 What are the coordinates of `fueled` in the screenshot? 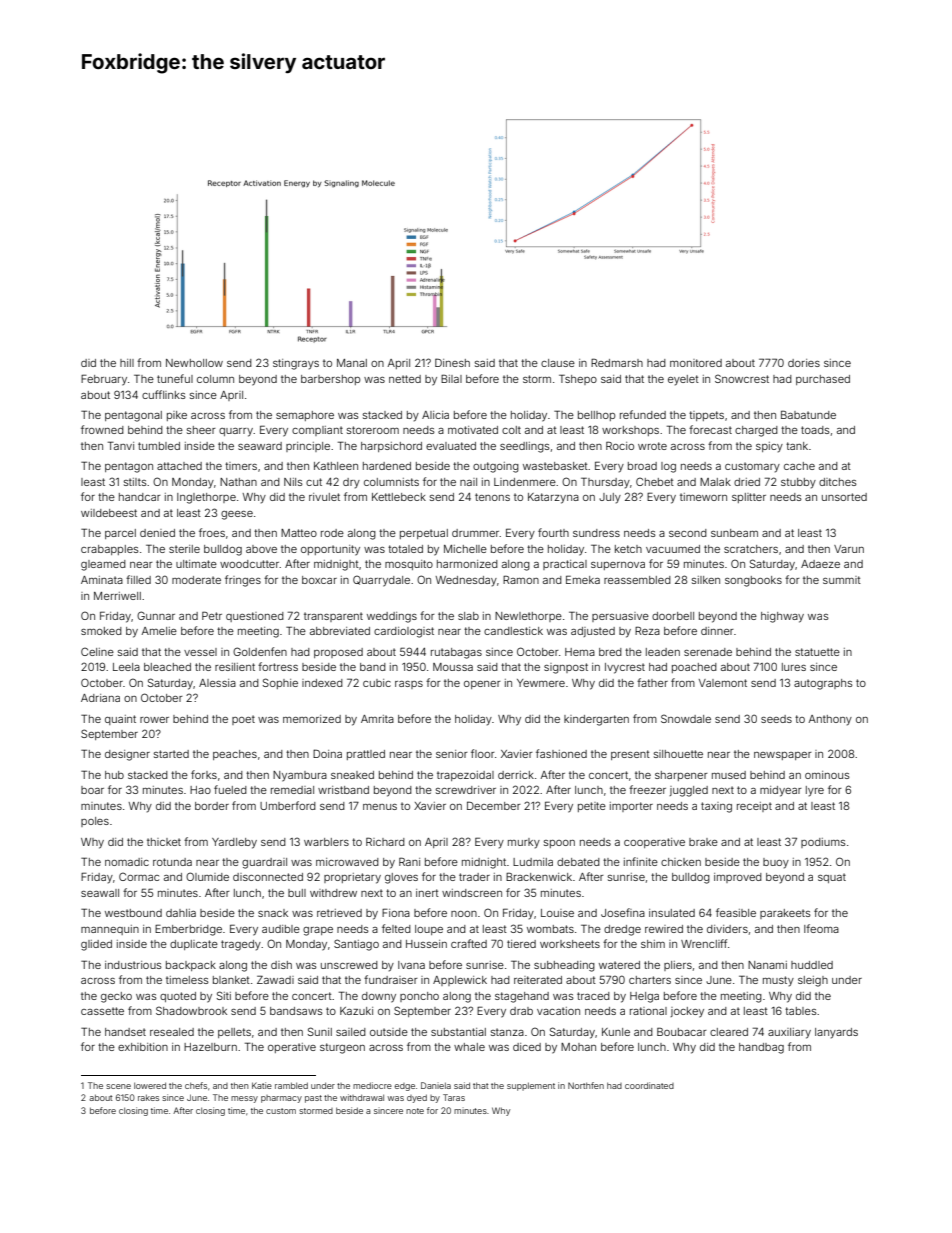 It's located at (230, 789).
